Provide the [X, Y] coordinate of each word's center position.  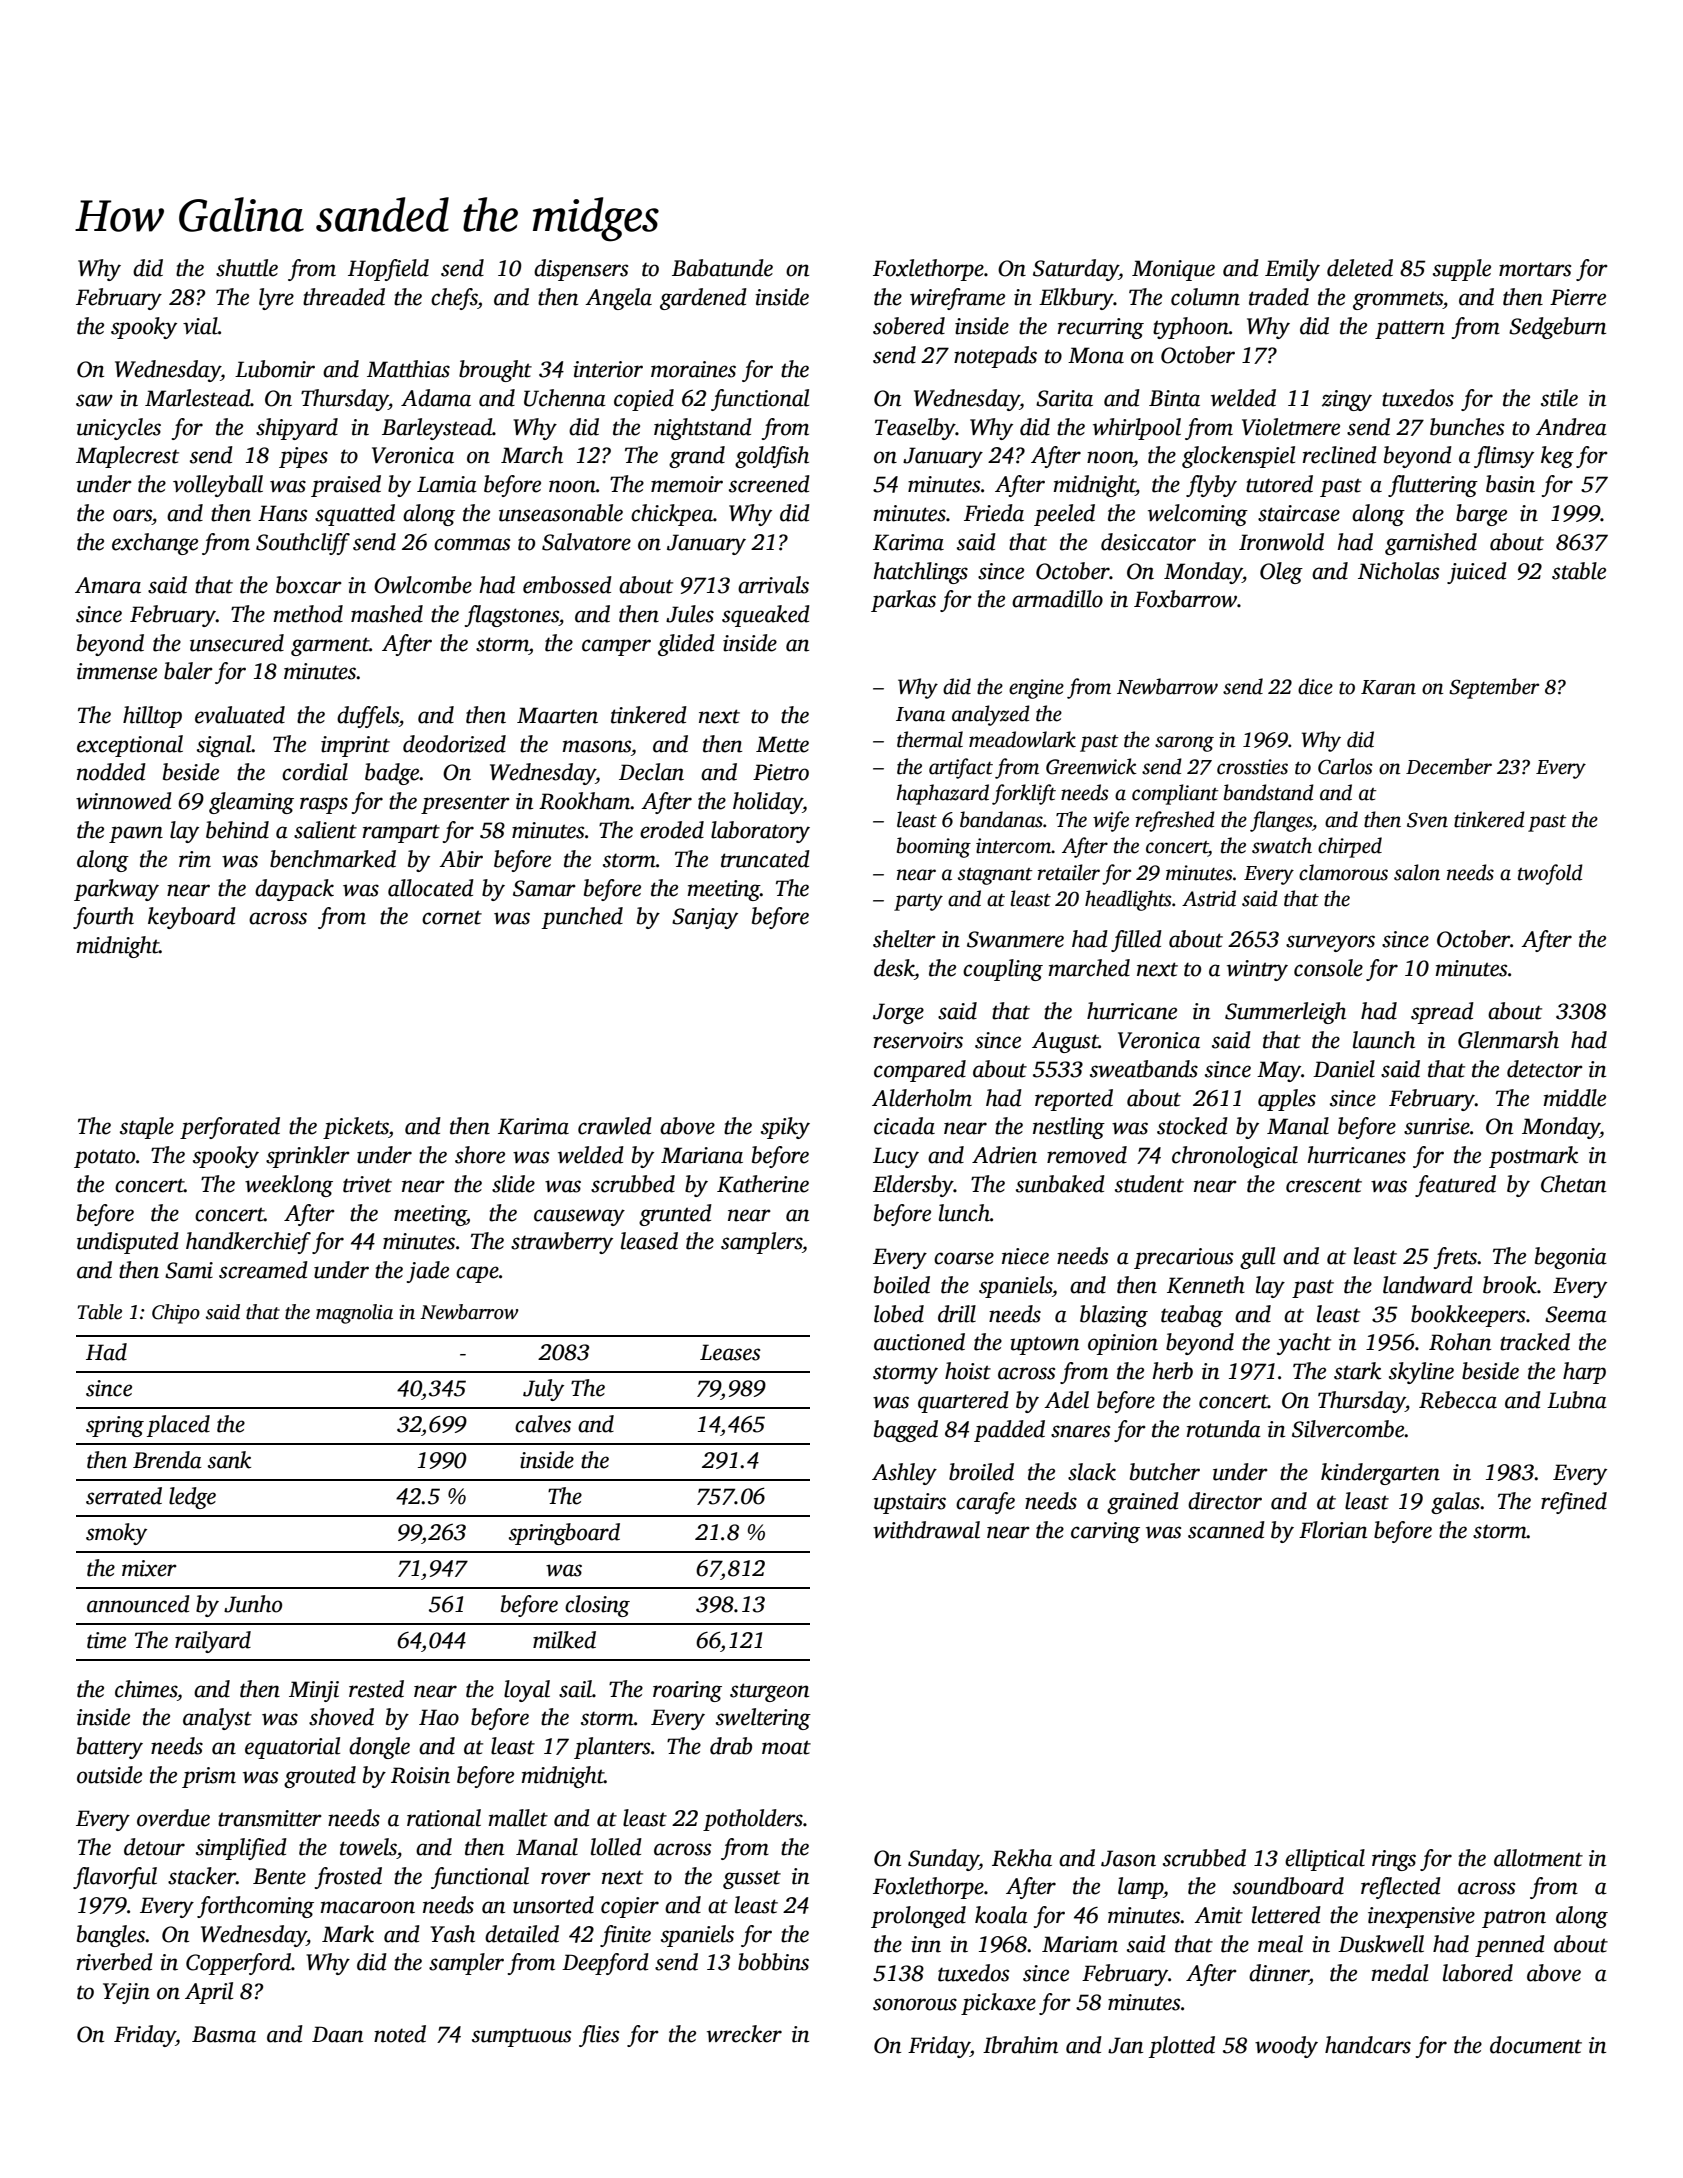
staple [147, 1128]
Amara [108, 585]
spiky [785, 1128]
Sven [1427, 820]
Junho [253, 1604]
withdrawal [926, 1530]
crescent [1324, 1185]
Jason [1128, 1858]
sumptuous [521, 2037]
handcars [1368, 2045]
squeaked [766, 616]
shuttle [247, 268]
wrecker [744, 2034]
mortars [1535, 269]
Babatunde [722, 268]
